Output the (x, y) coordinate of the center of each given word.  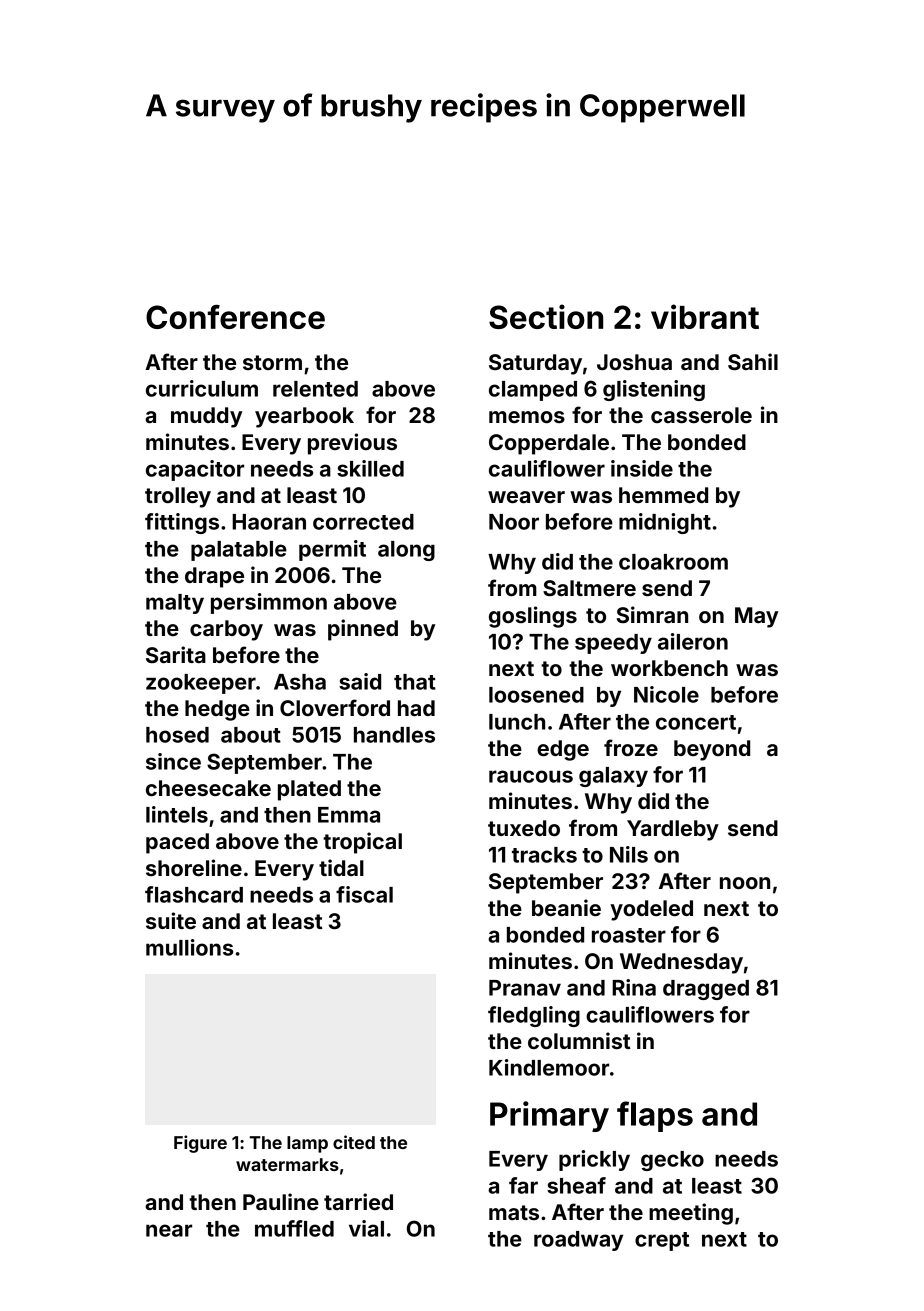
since (173, 761)
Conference (235, 317)
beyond (712, 750)
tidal (341, 867)
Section (546, 316)
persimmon (269, 603)
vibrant (705, 316)
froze (631, 747)
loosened (536, 695)
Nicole (666, 694)
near (169, 1230)
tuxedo (524, 828)
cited (354, 1142)
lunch (517, 722)
